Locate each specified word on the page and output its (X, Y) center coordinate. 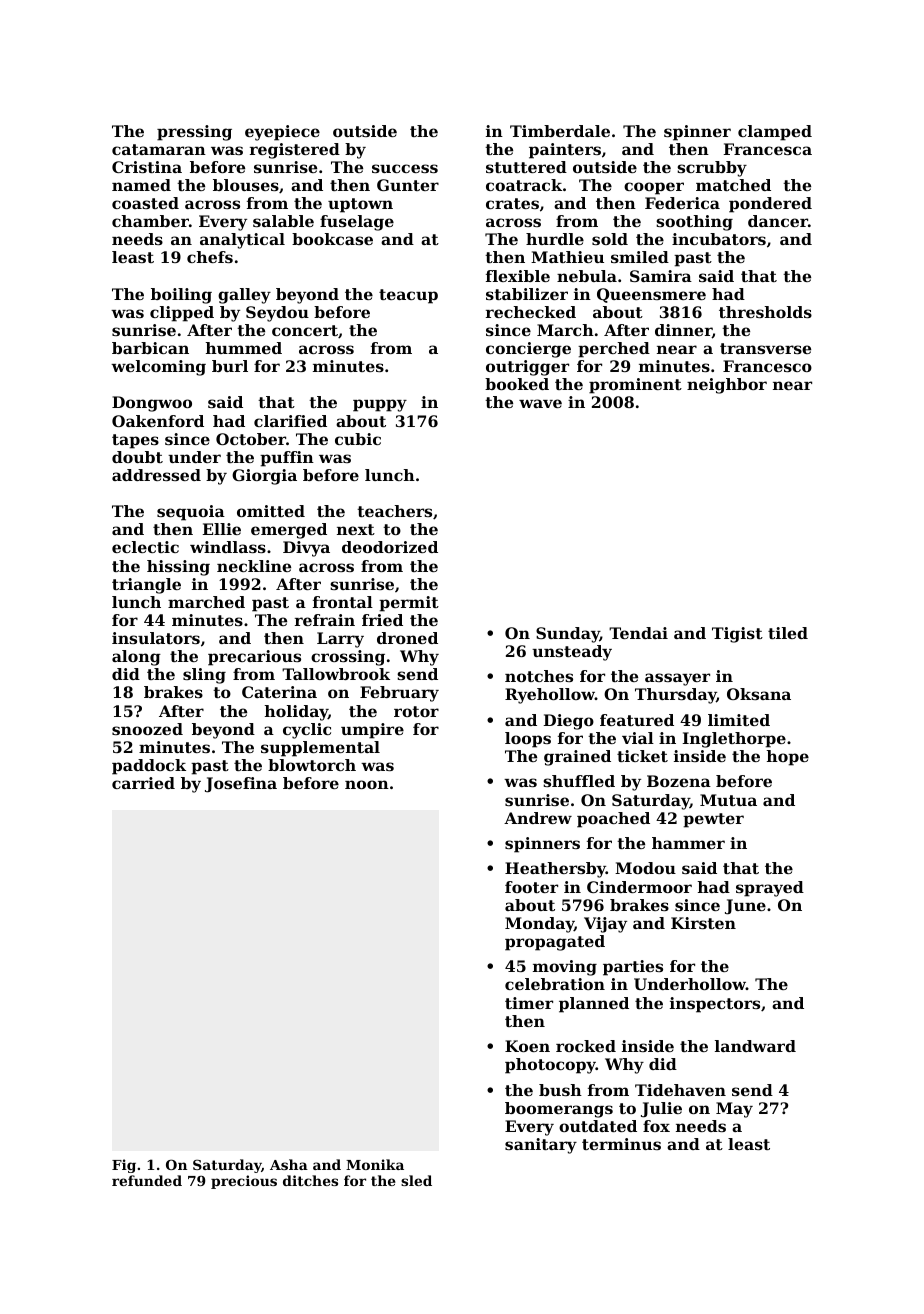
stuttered (526, 167)
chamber (150, 221)
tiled (788, 633)
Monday (539, 925)
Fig (124, 1166)
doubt (137, 457)
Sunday (568, 635)
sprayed (770, 889)
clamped (775, 133)
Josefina (241, 785)
